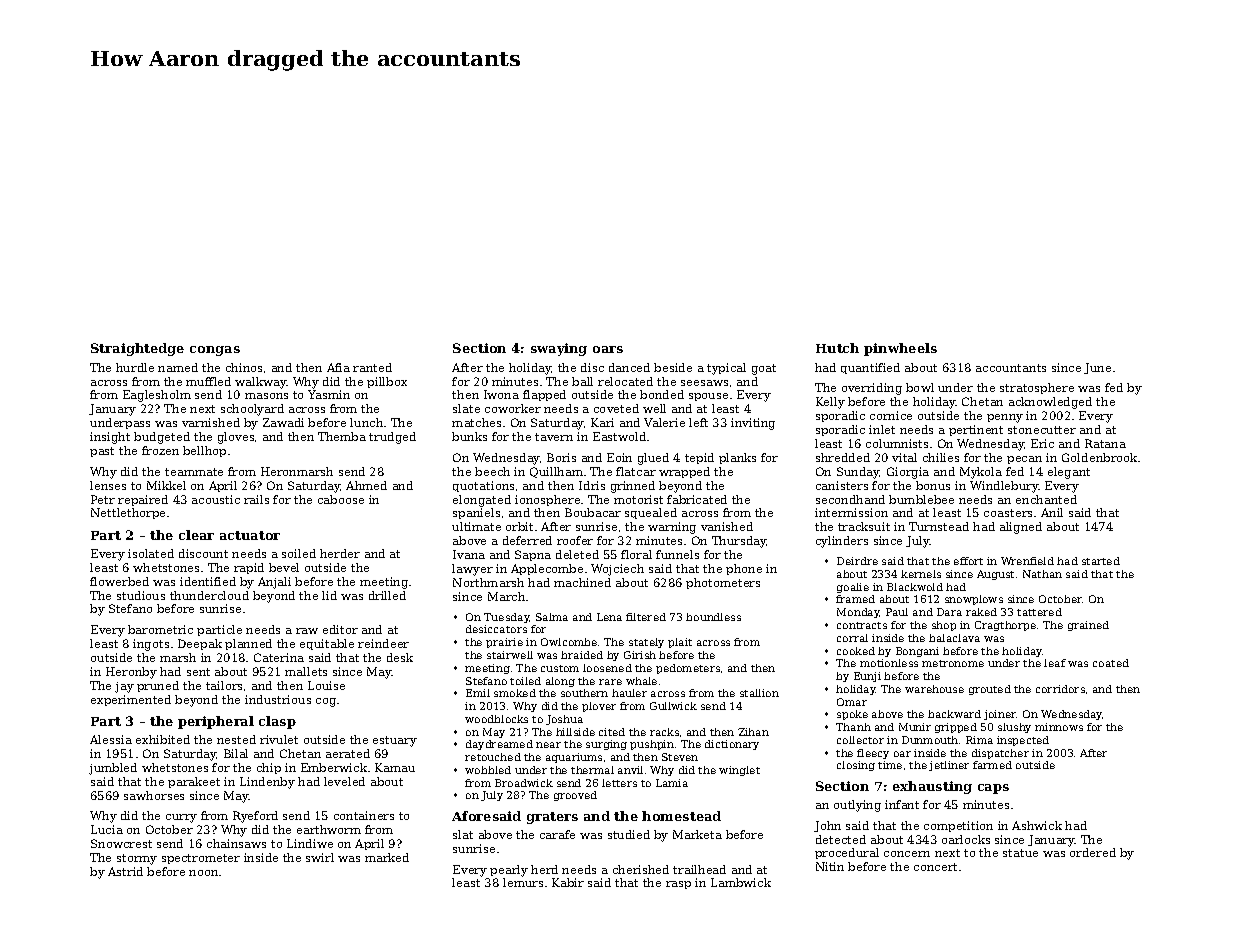  I want to click on swaying, so click(559, 349).
